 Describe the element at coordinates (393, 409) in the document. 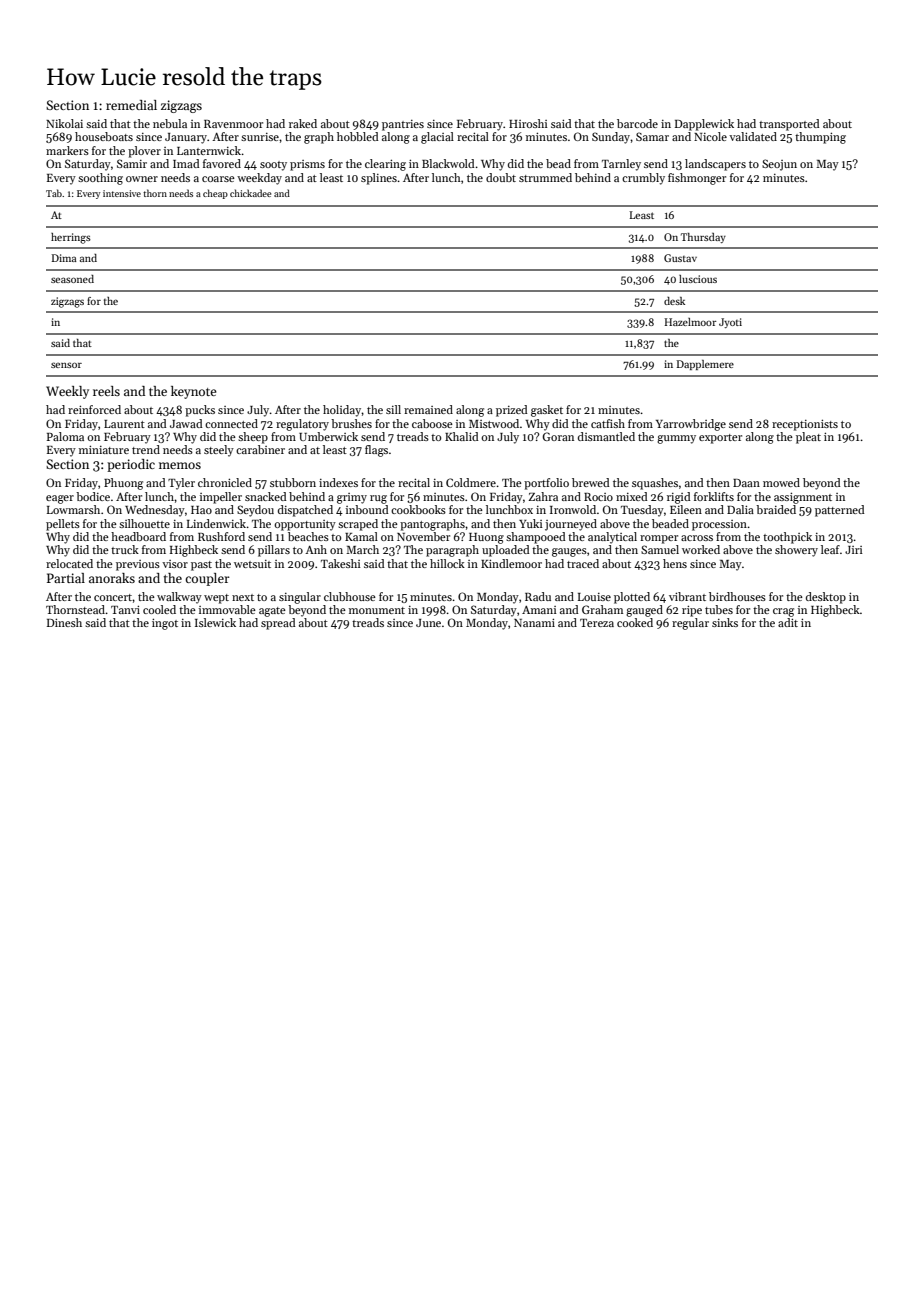

I see `sill` at that location.
